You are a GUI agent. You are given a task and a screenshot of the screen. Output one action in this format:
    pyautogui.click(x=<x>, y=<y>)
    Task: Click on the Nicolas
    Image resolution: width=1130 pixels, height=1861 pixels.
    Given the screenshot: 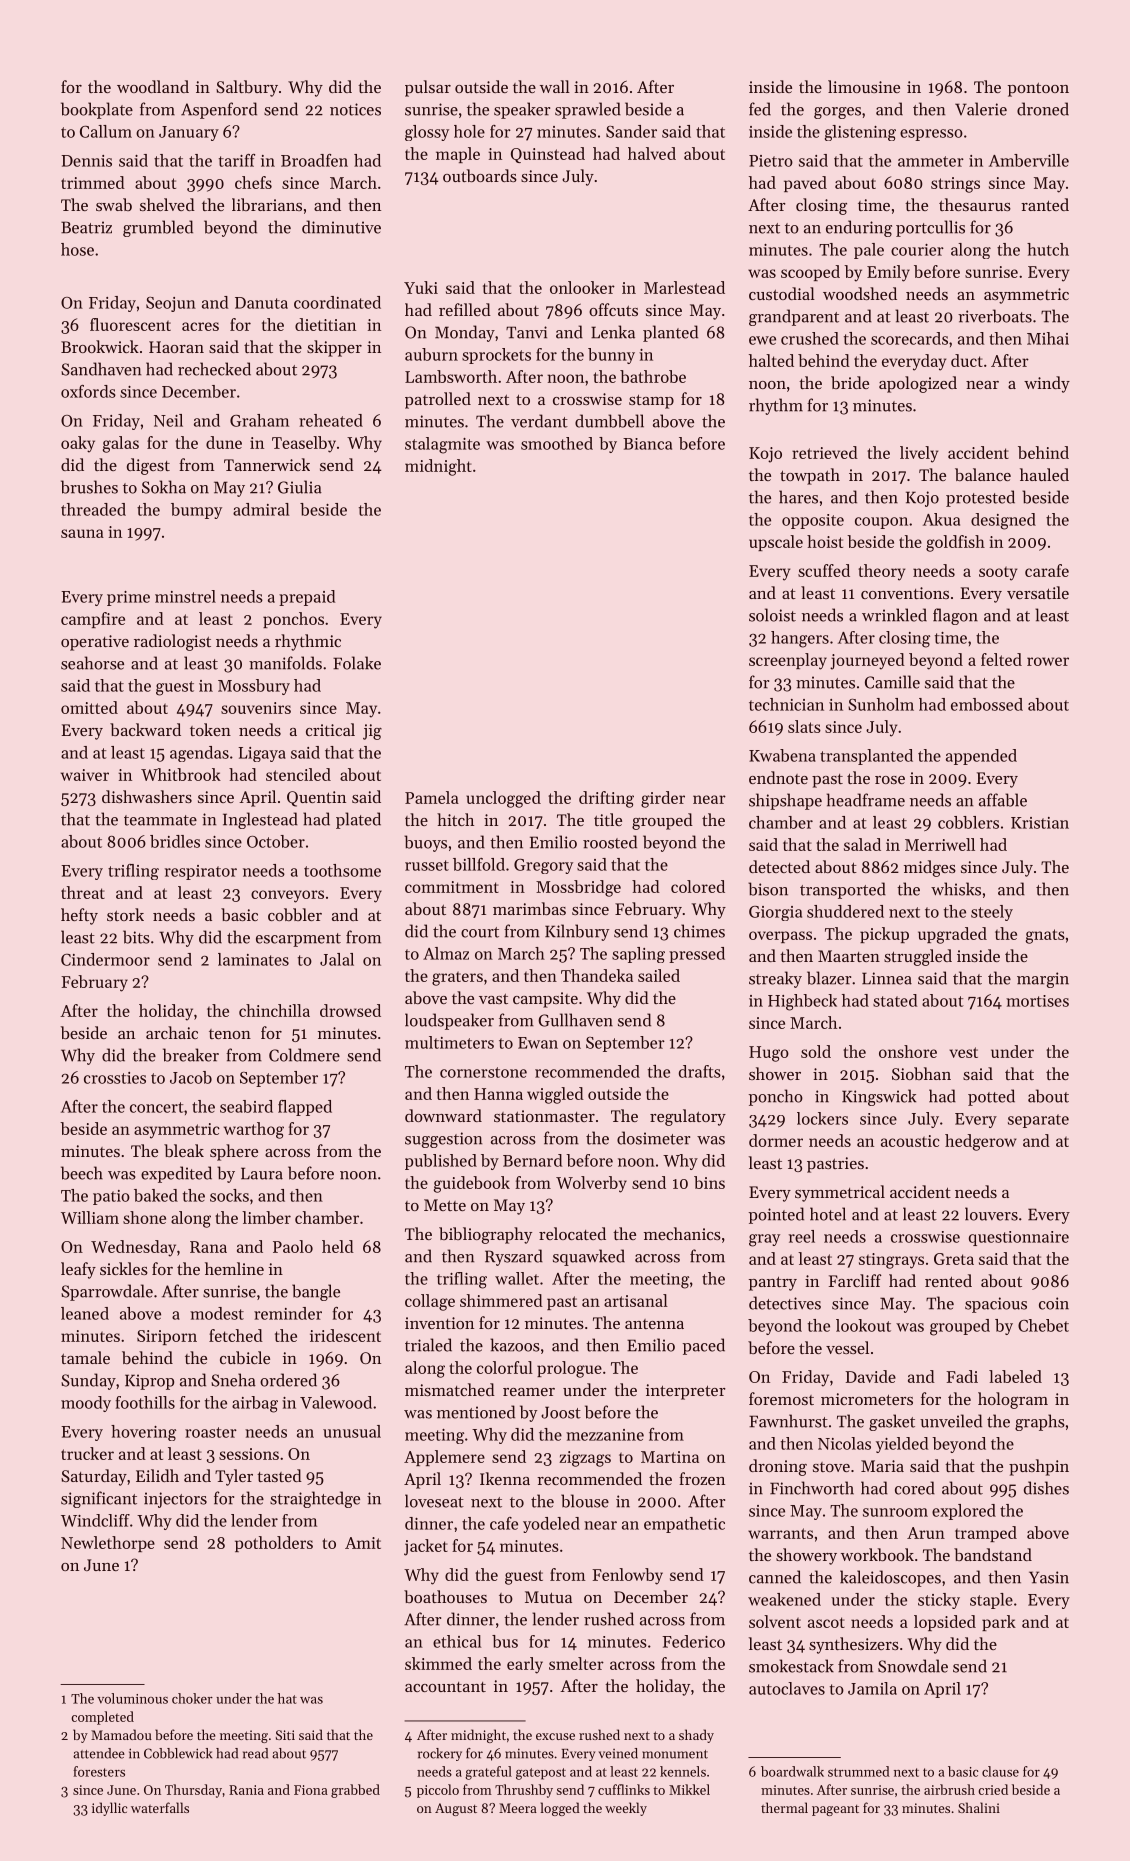 What is the action you would take?
    pyautogui.click(x=844, y=1443)
